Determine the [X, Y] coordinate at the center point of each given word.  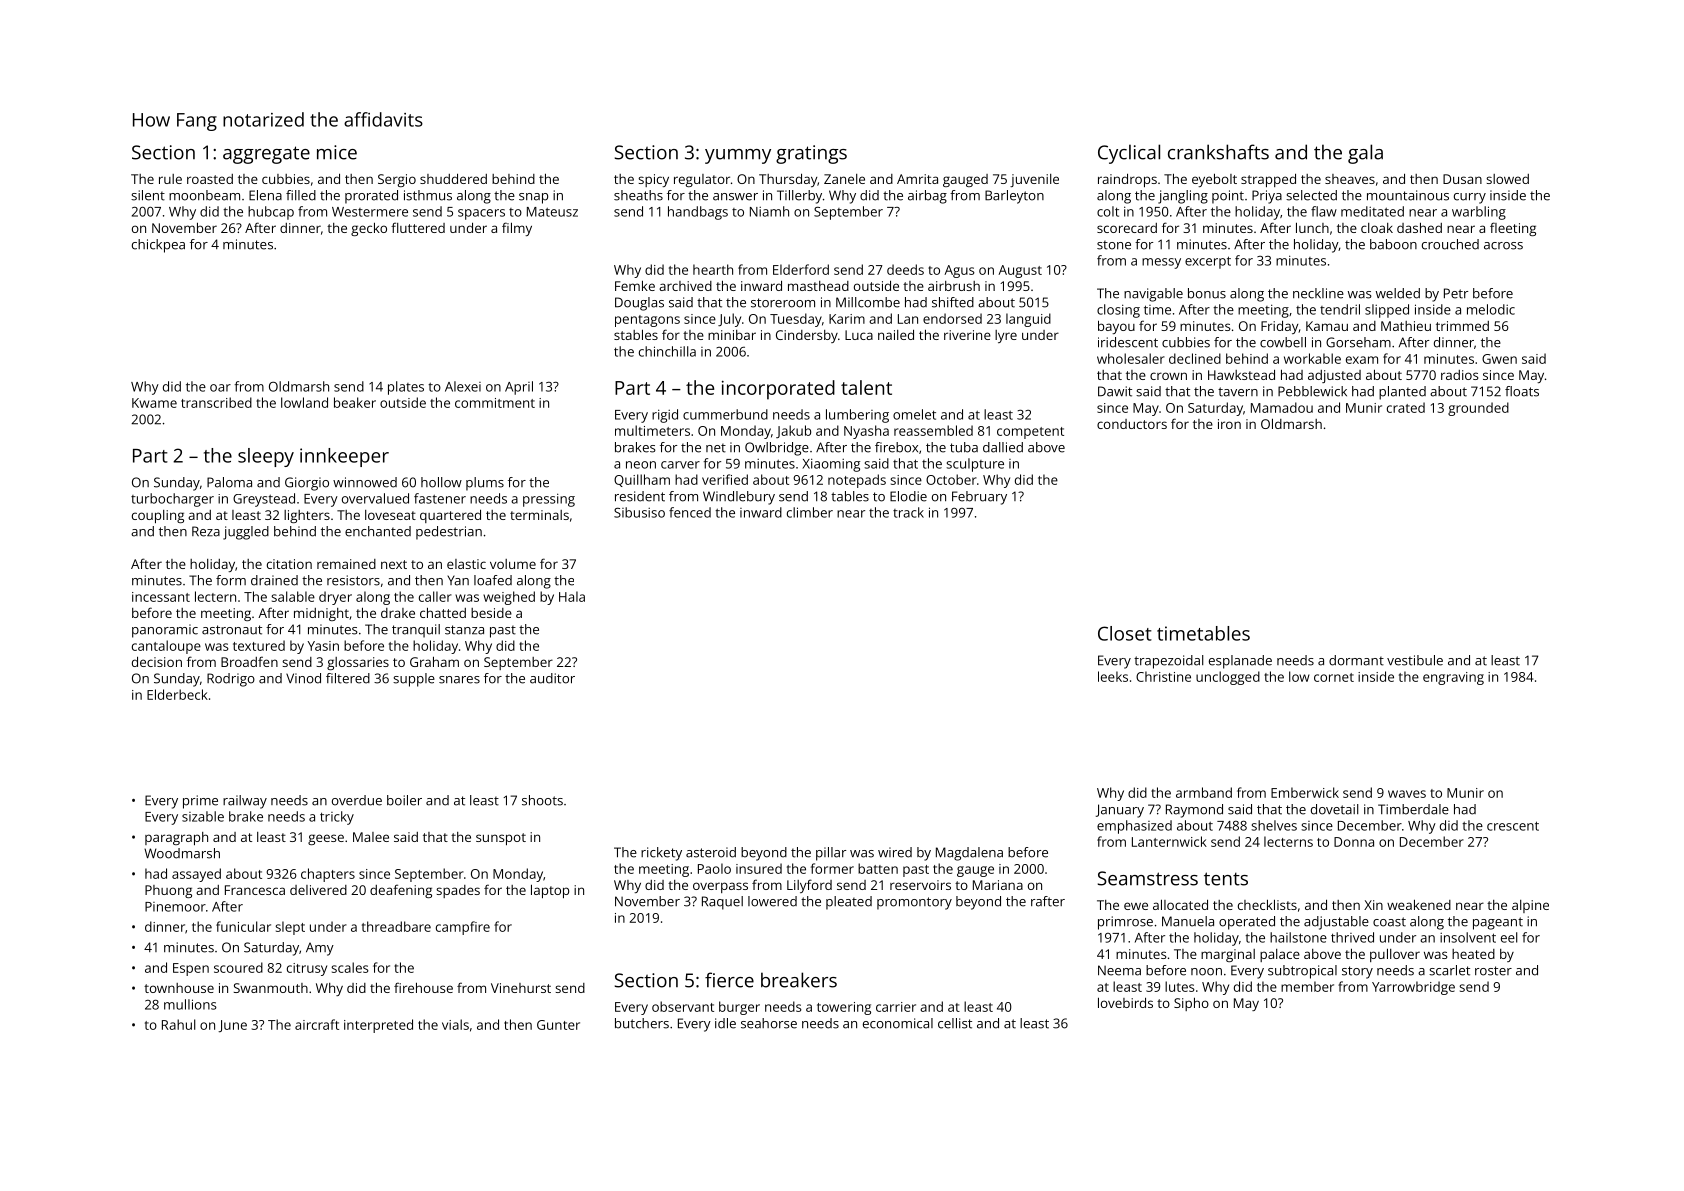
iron [1229, 424]
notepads [857, 481]
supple [414, 680]
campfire [463, 928]
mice [337, 152]
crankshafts [1218, 152]
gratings [811, 154]
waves [1407, 794]
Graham [434, 661]
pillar [831, 854]
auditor [552, 678]
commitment [495, 403]
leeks [1113, 676]
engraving [1453, 678]
